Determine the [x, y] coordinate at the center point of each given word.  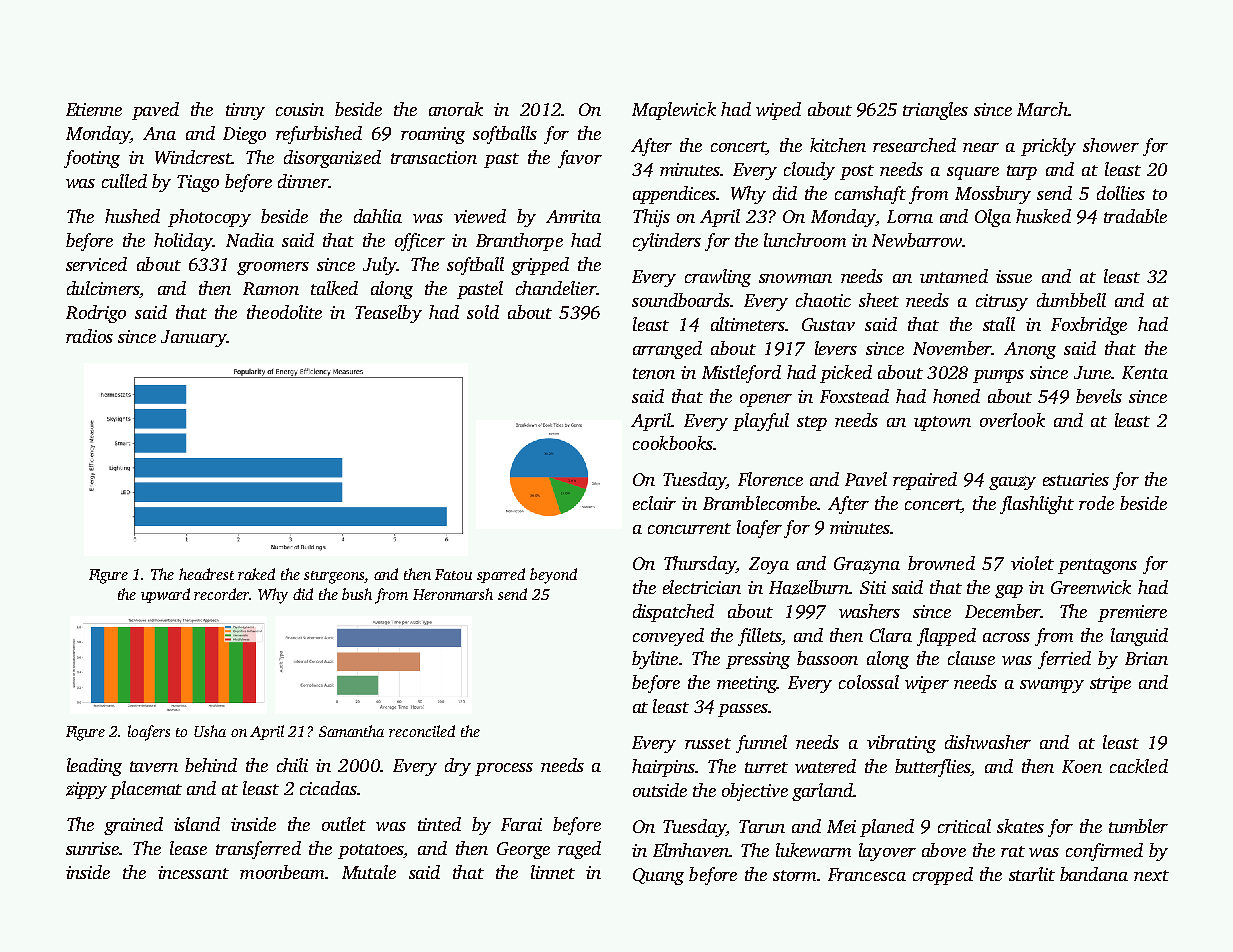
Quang [658, 876]
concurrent [689, 528]
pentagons [1097, 566]
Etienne [94, 109]
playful [761, 422]
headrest [206, 574]
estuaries [1076, 479]
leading [94, 767]
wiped [778, 111]
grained [133, 826]
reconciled [422, 731]
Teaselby [388, 314]
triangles [935, 111]
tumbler [1138, 826]
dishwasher [988, 742]
